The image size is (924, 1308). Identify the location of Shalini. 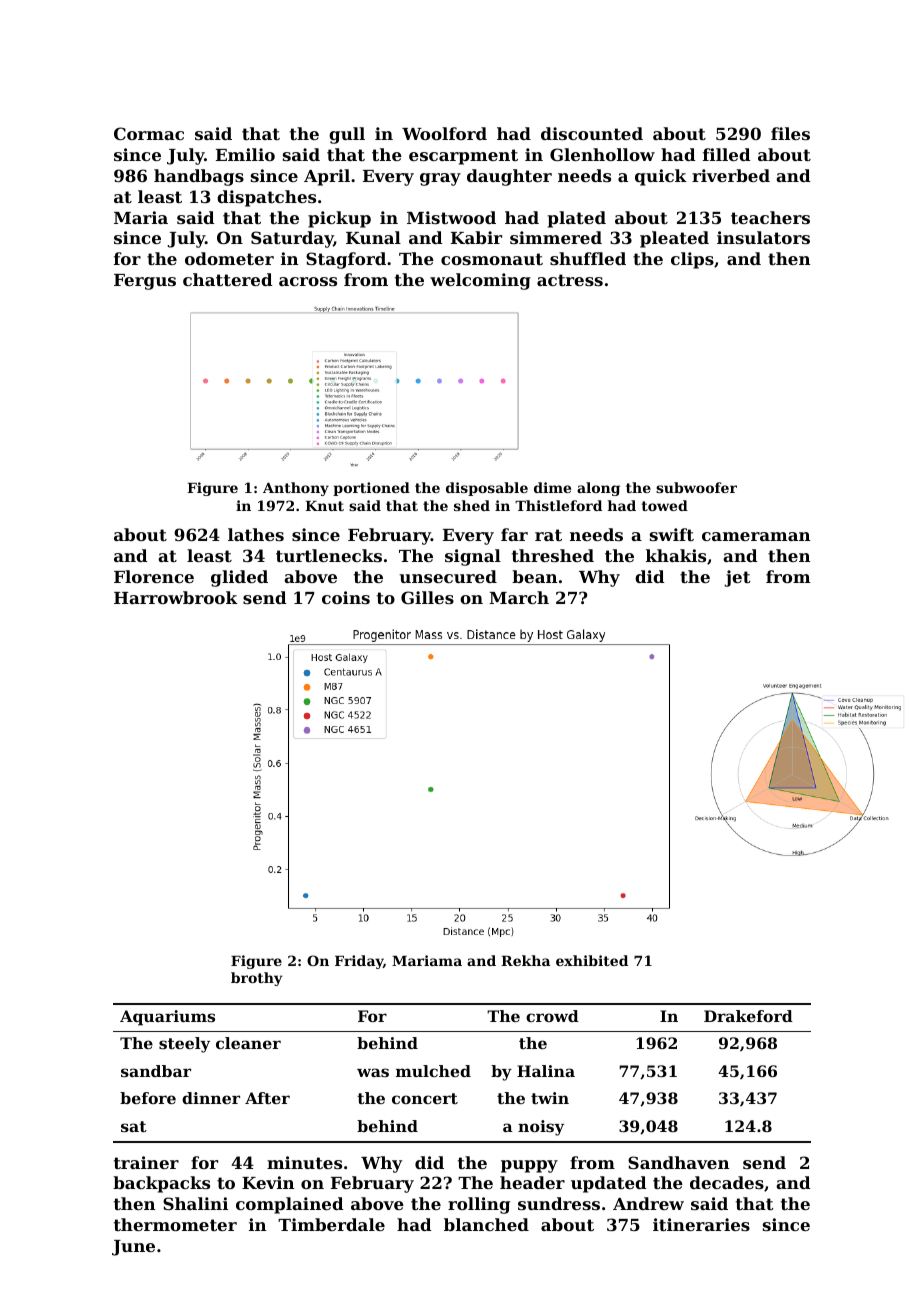
(195, 1203).
